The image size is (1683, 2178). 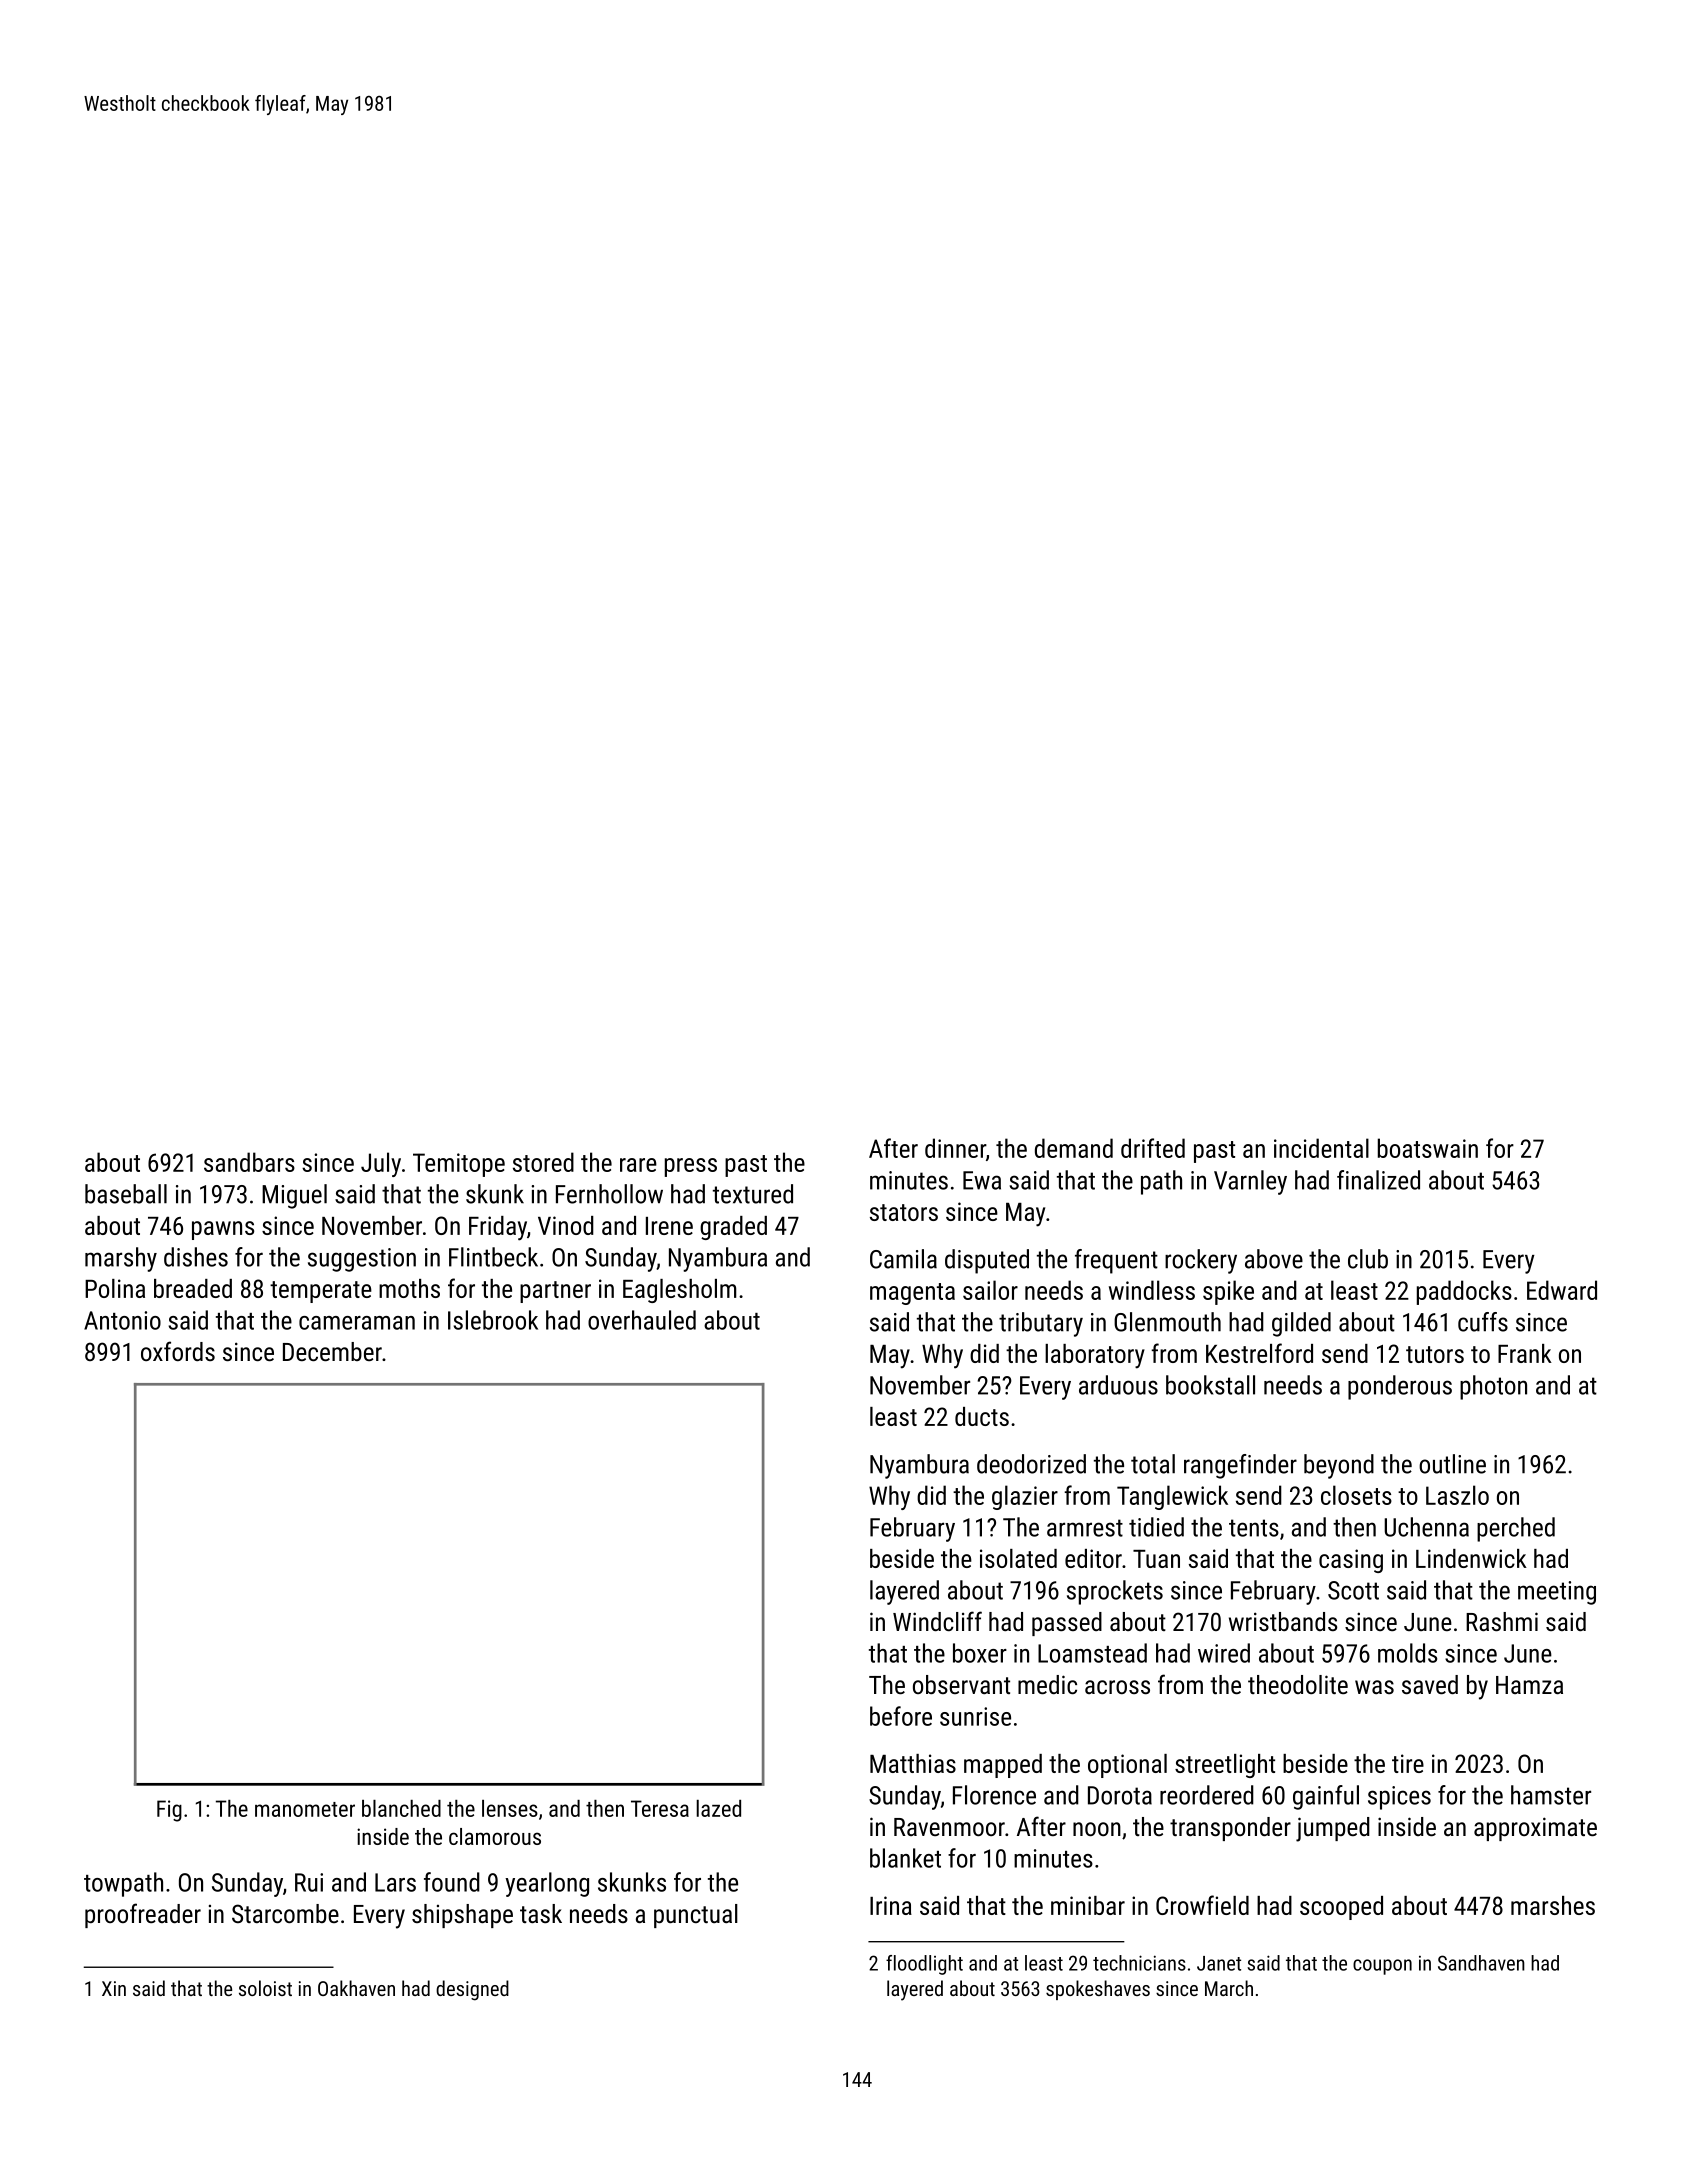 I want to click on boatswain, so click(x=1428, y=1148).
